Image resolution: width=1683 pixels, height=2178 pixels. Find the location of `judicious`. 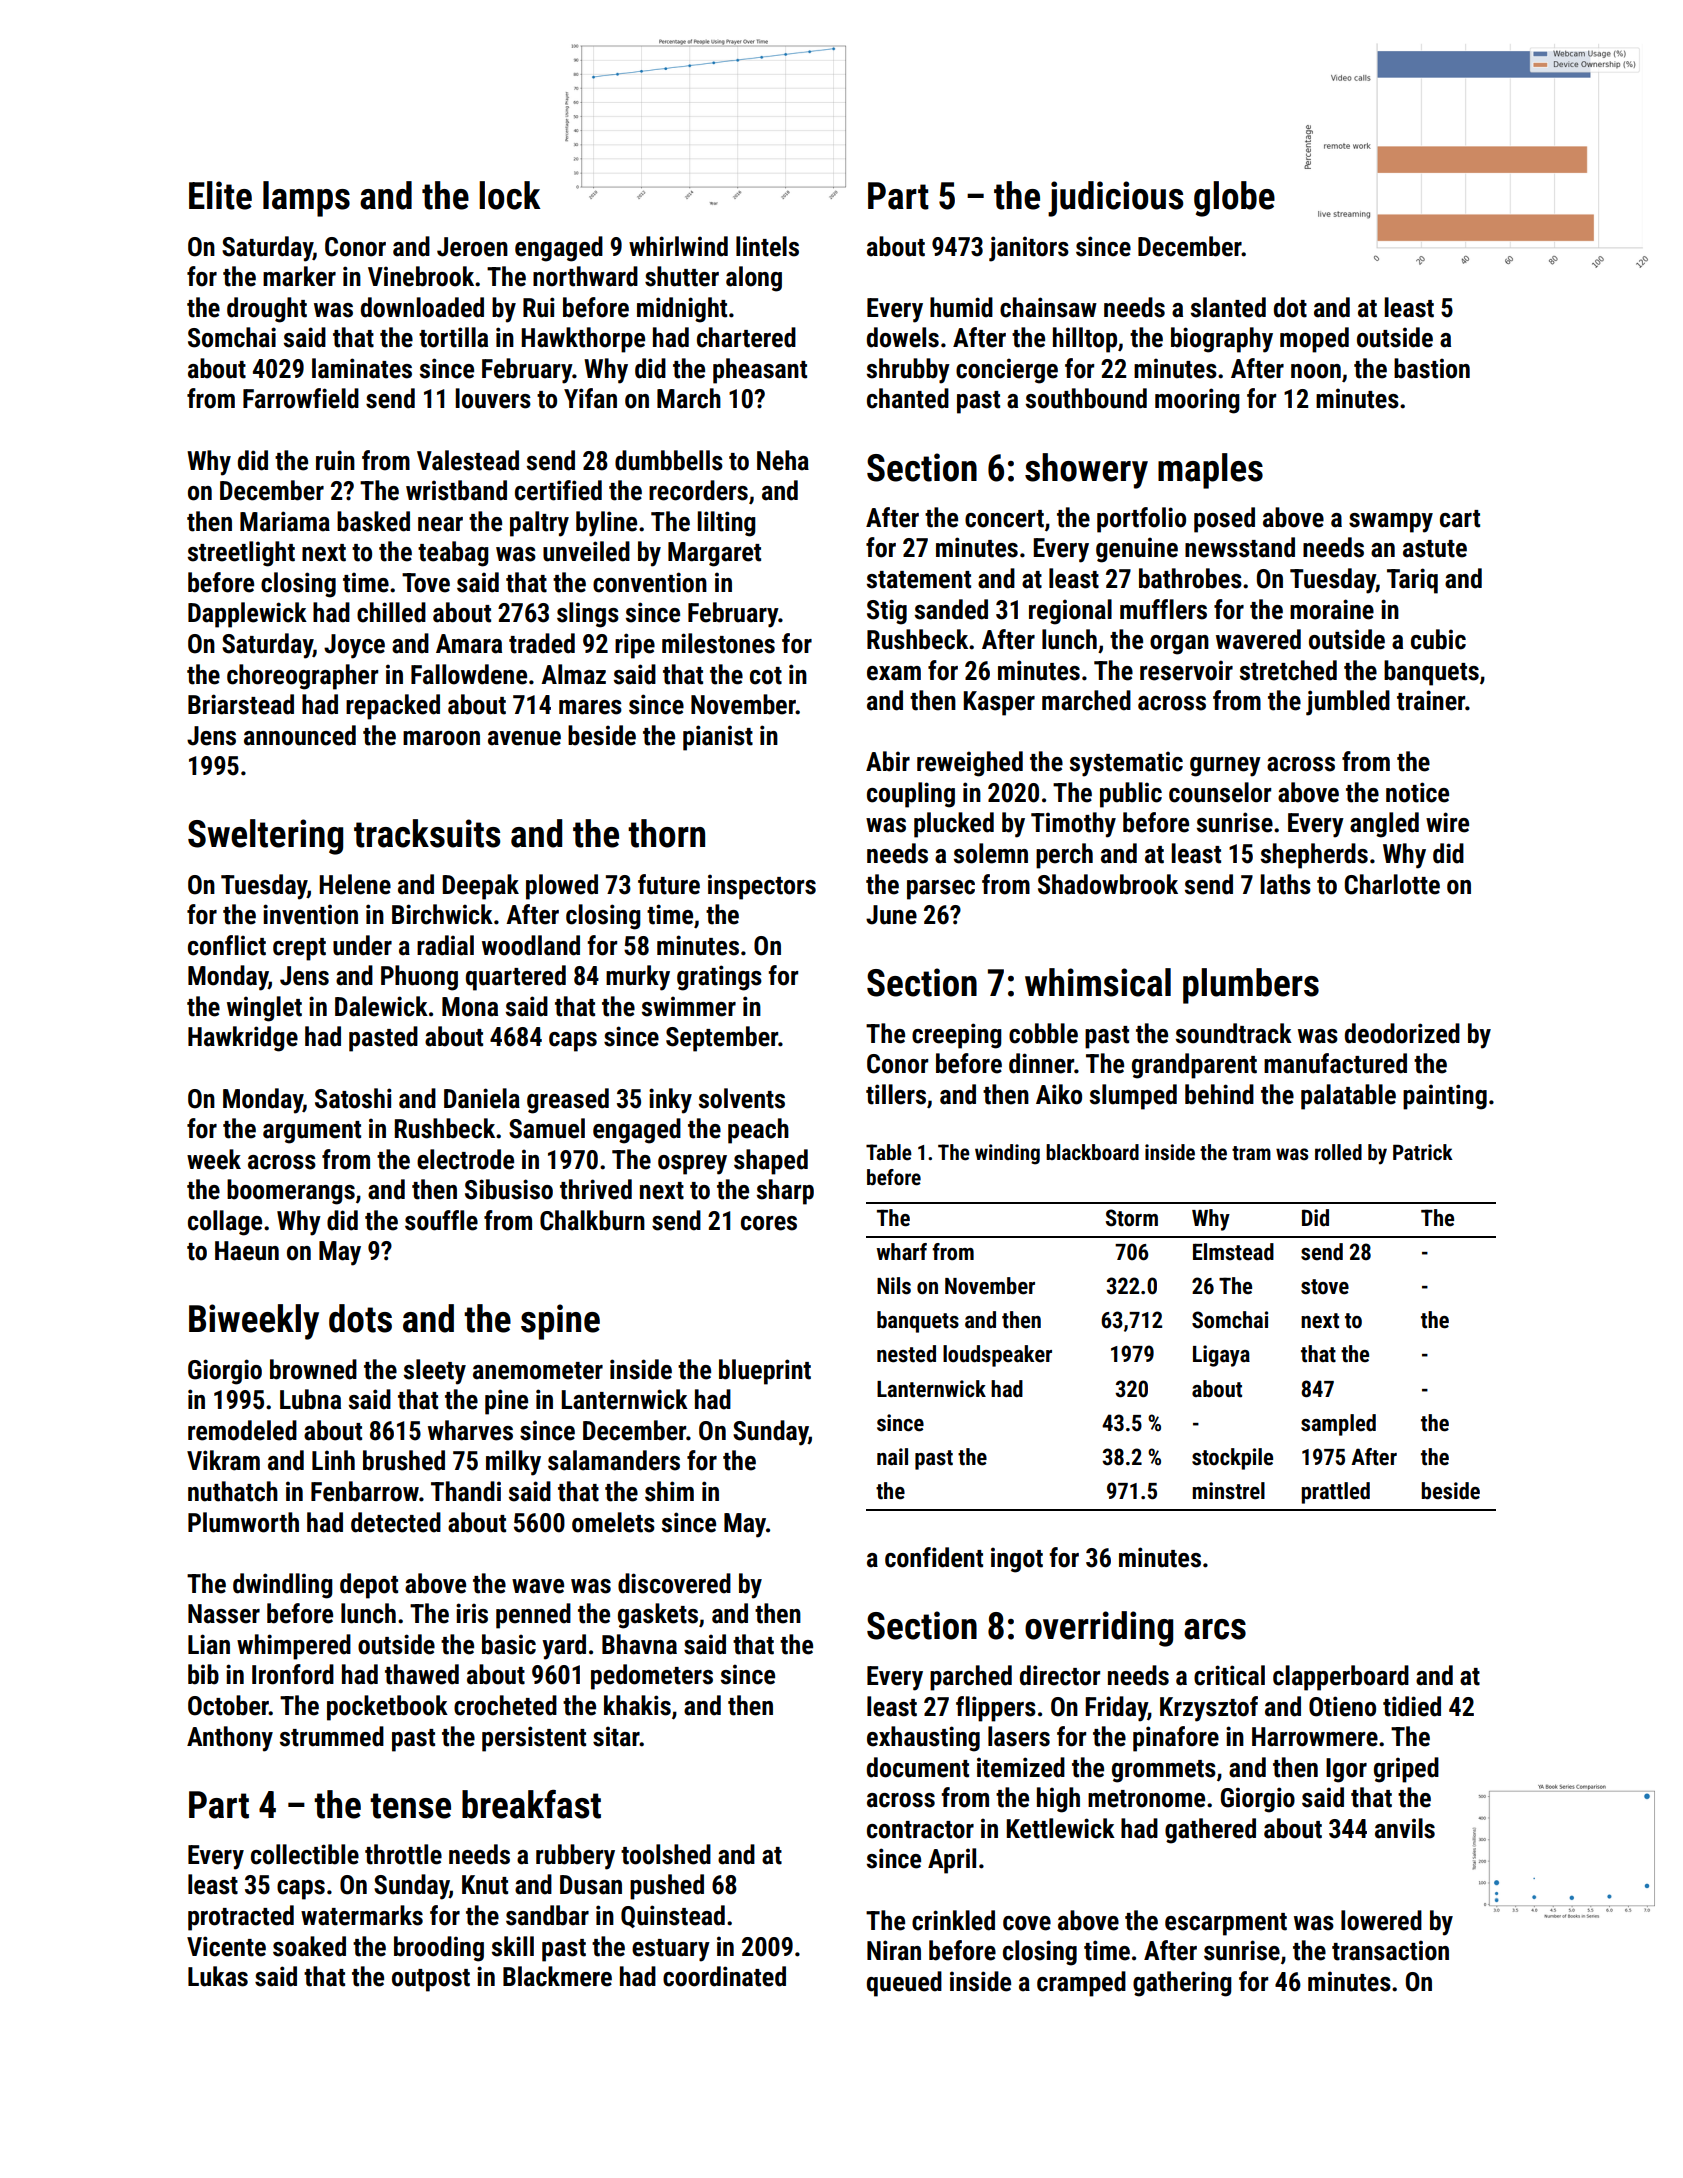

judicious is located at coordinates (1115, 199).
